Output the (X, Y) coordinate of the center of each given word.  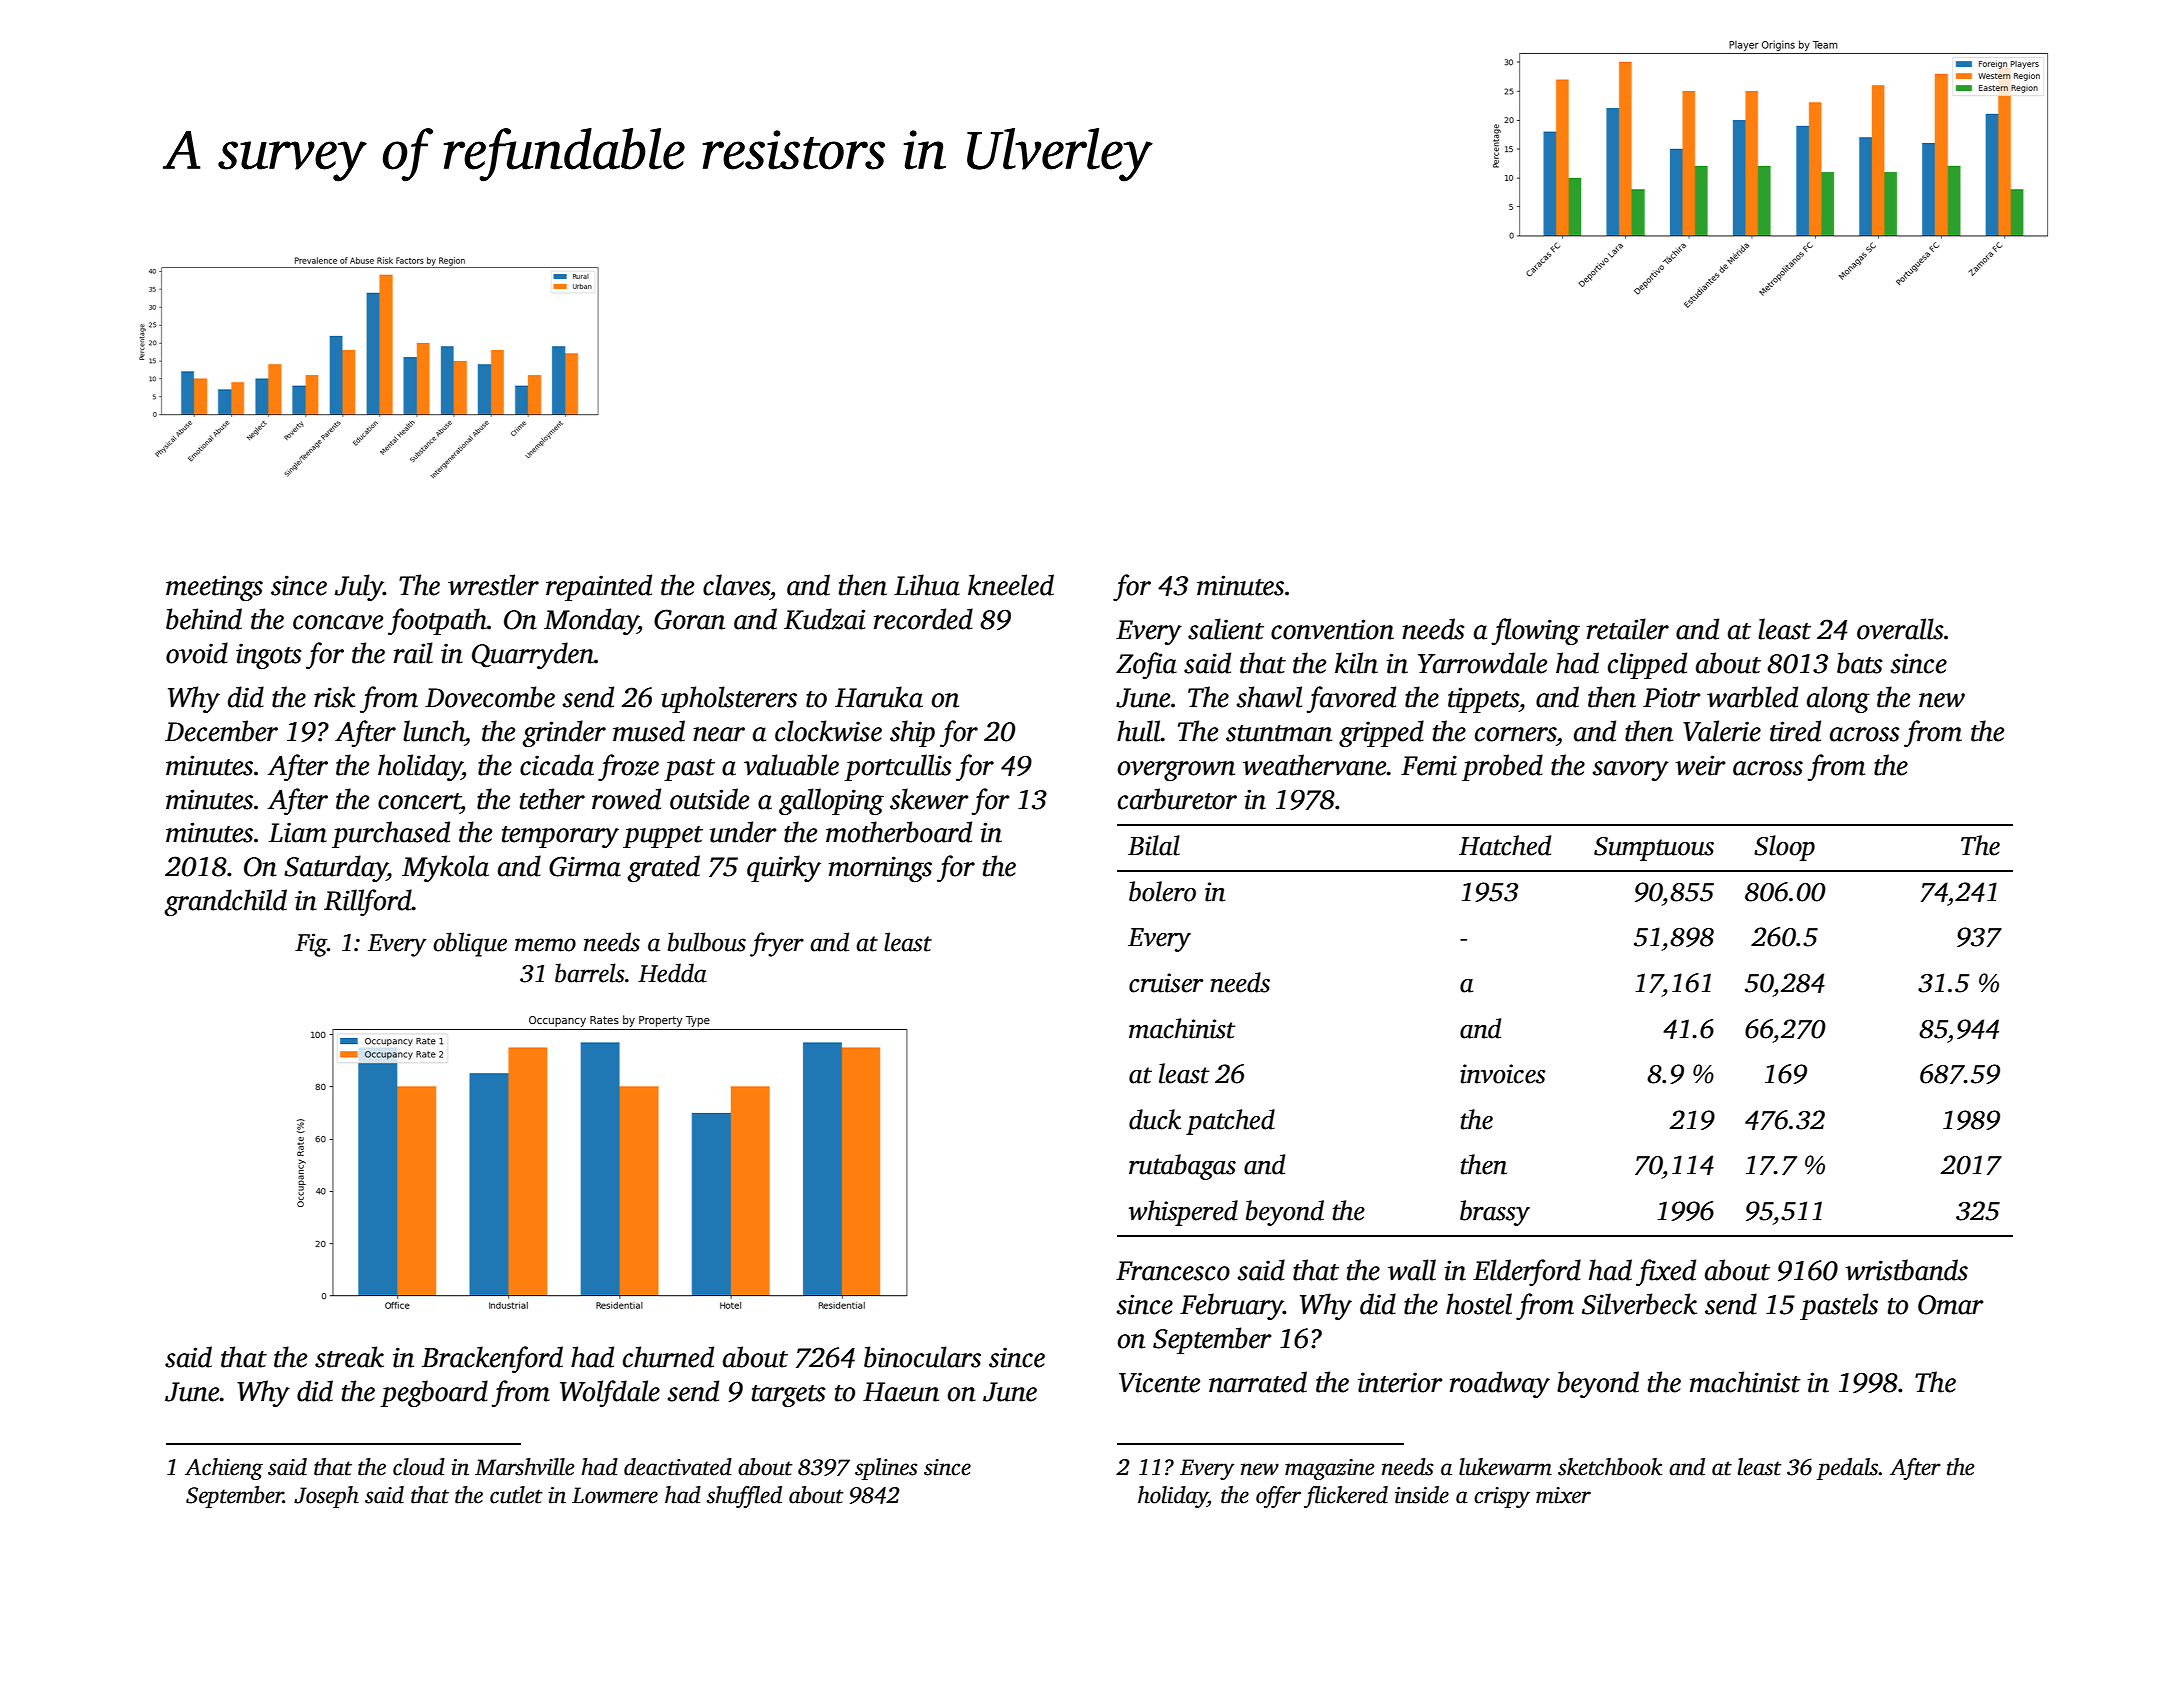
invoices (1503, 1074)
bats (1859, 663)
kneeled (1011, 585)
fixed (1666, 1272)
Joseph (326, 1497)
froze (628, 767)
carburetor (1177, 799)
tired (1795, 731)
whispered (1183, 1213)
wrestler (493, 585)
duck (1155, 1119)
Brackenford (492, 1359)
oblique (470, 944)
